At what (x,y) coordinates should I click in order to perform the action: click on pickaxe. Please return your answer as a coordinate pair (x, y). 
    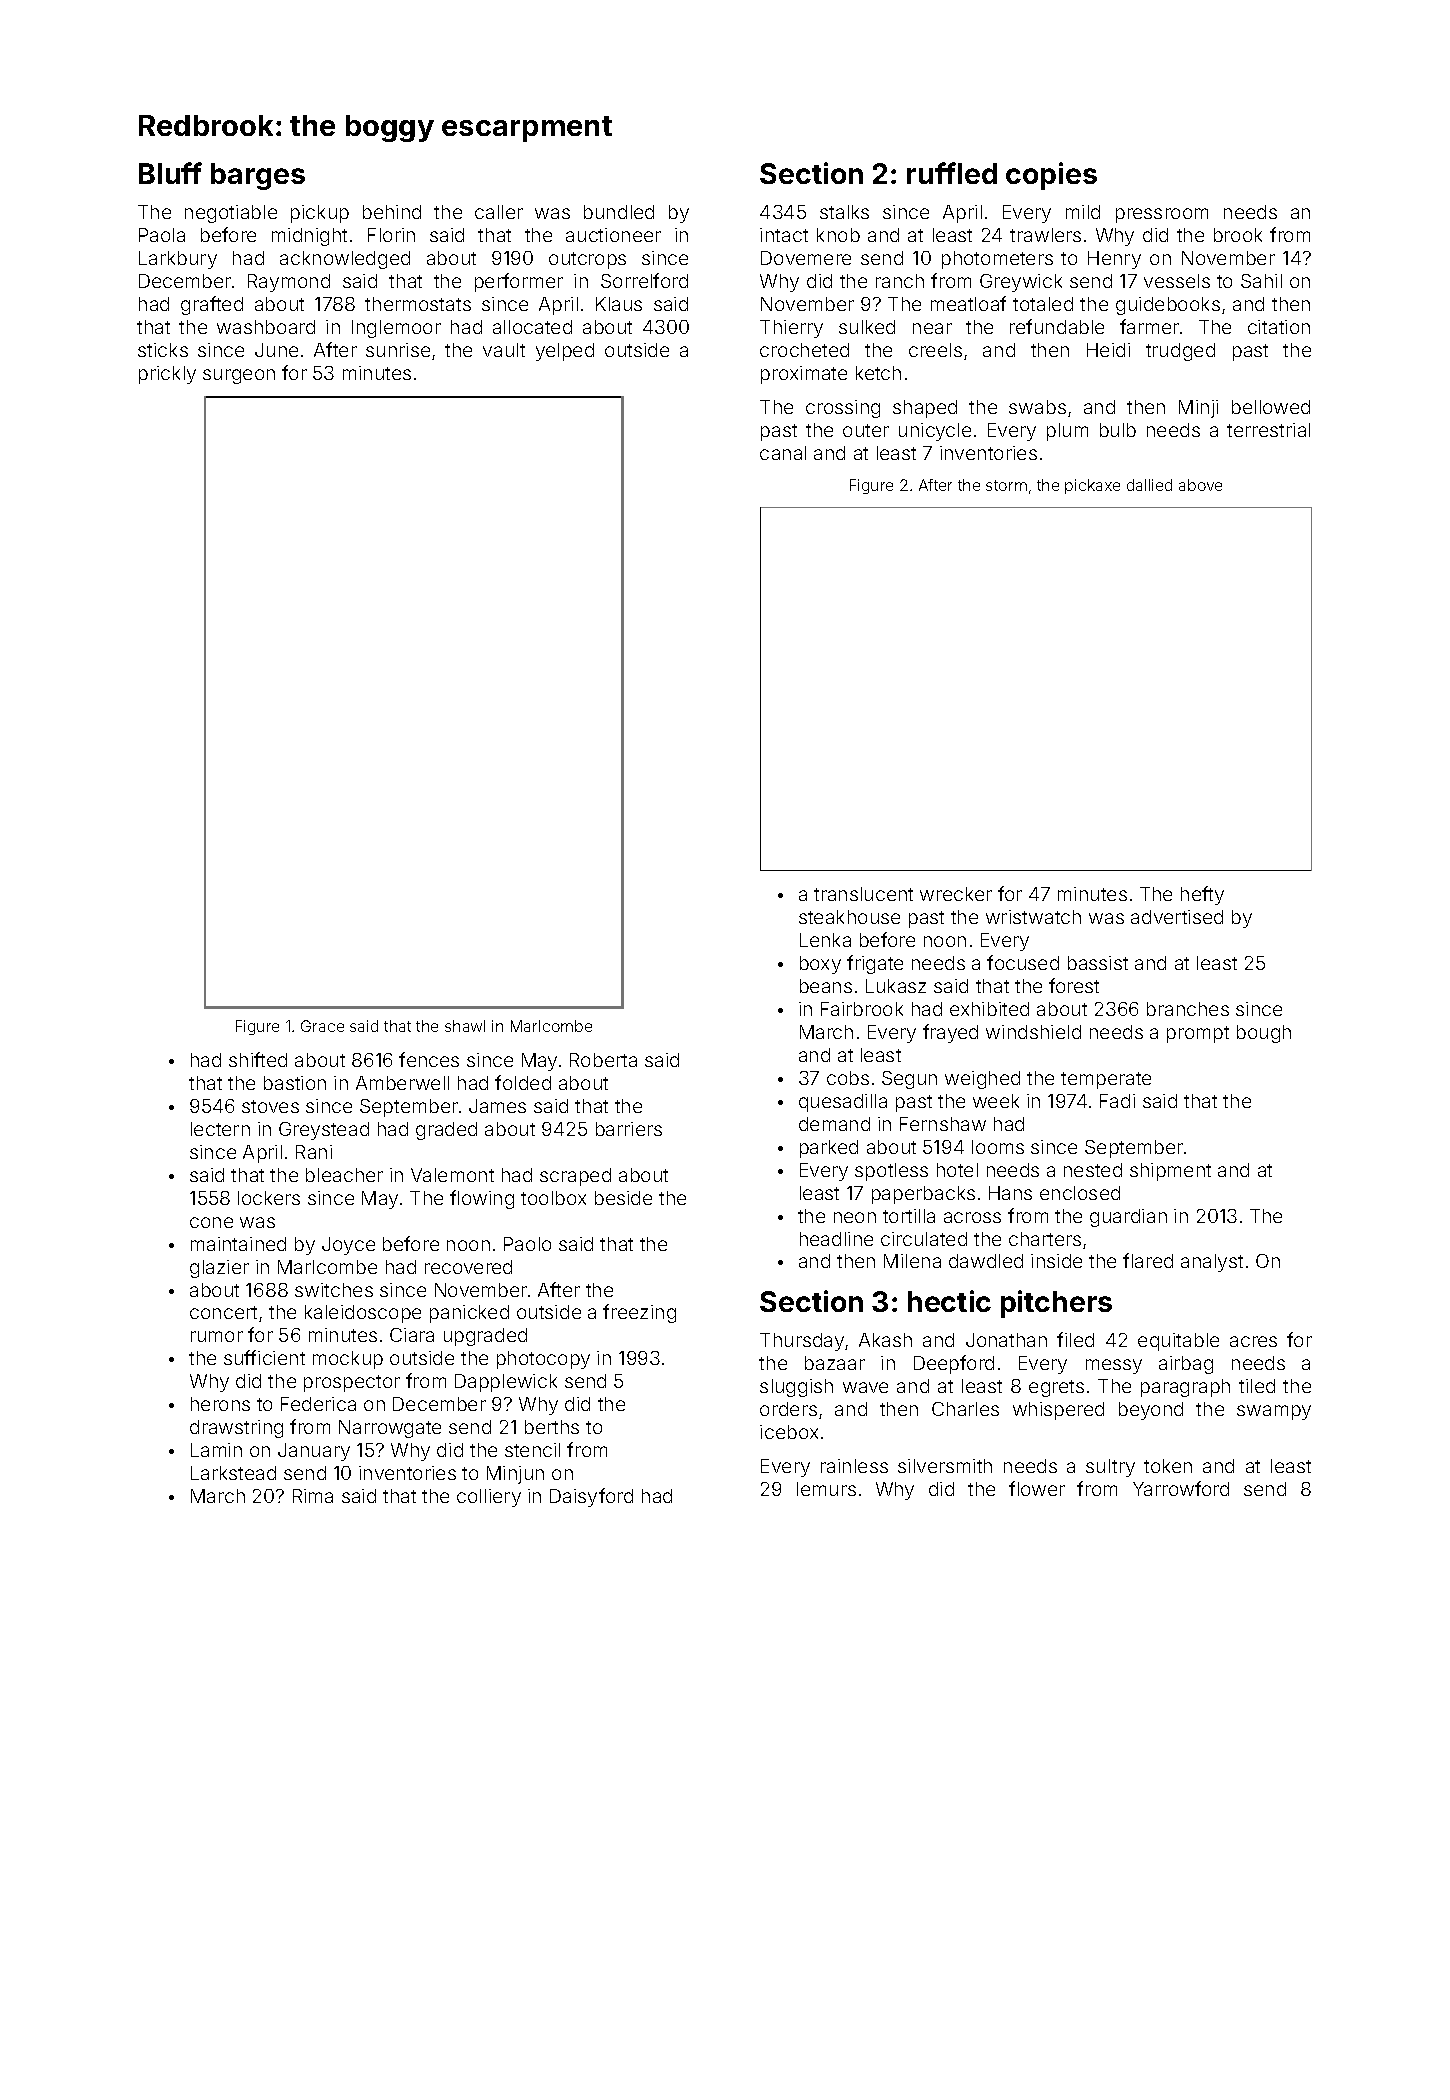
    Looking at the image, I should click on (1092, 486).
